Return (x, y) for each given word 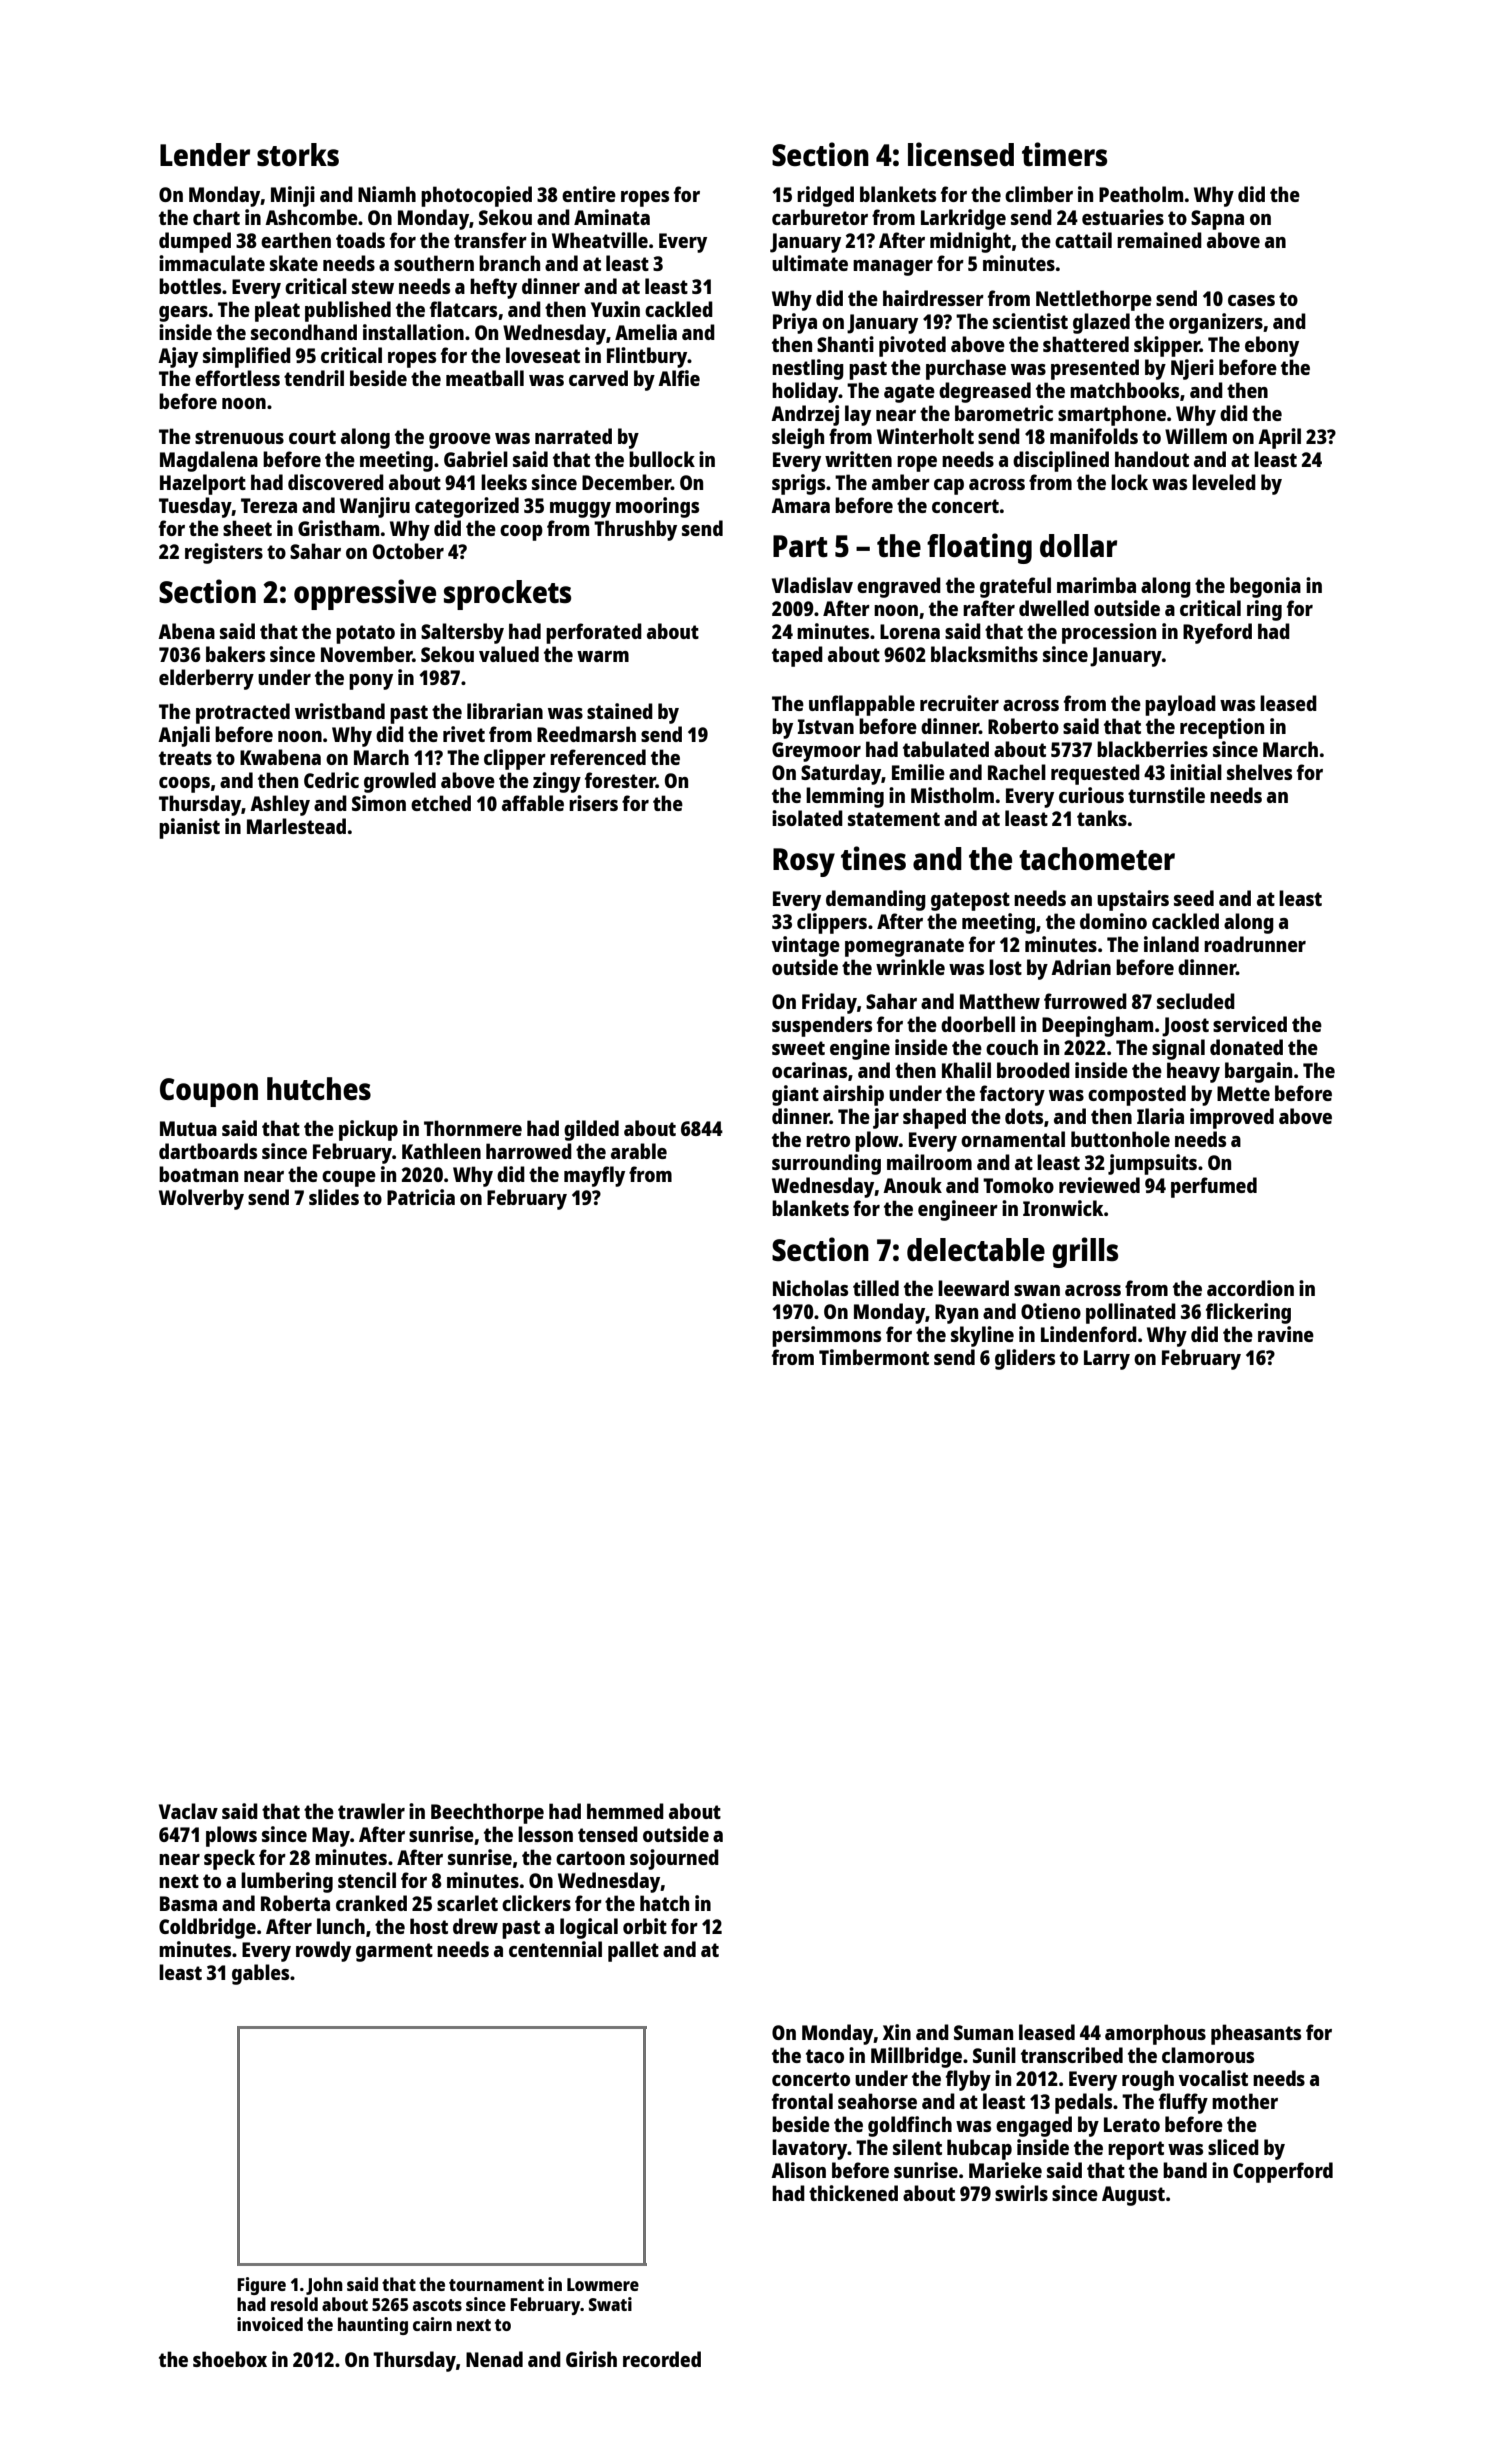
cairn (432, 2324)
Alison (798, 2170)
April (1279, 438)
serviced (1250, 1024)
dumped (195, 242)
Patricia (421, 1197)
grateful (1015, 587)
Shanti (845, 344)
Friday (829, 1003)
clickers (536, 1903)
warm (603, 656)
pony (371, 682)
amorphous (1155, 2034)
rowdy (323, 1951)
